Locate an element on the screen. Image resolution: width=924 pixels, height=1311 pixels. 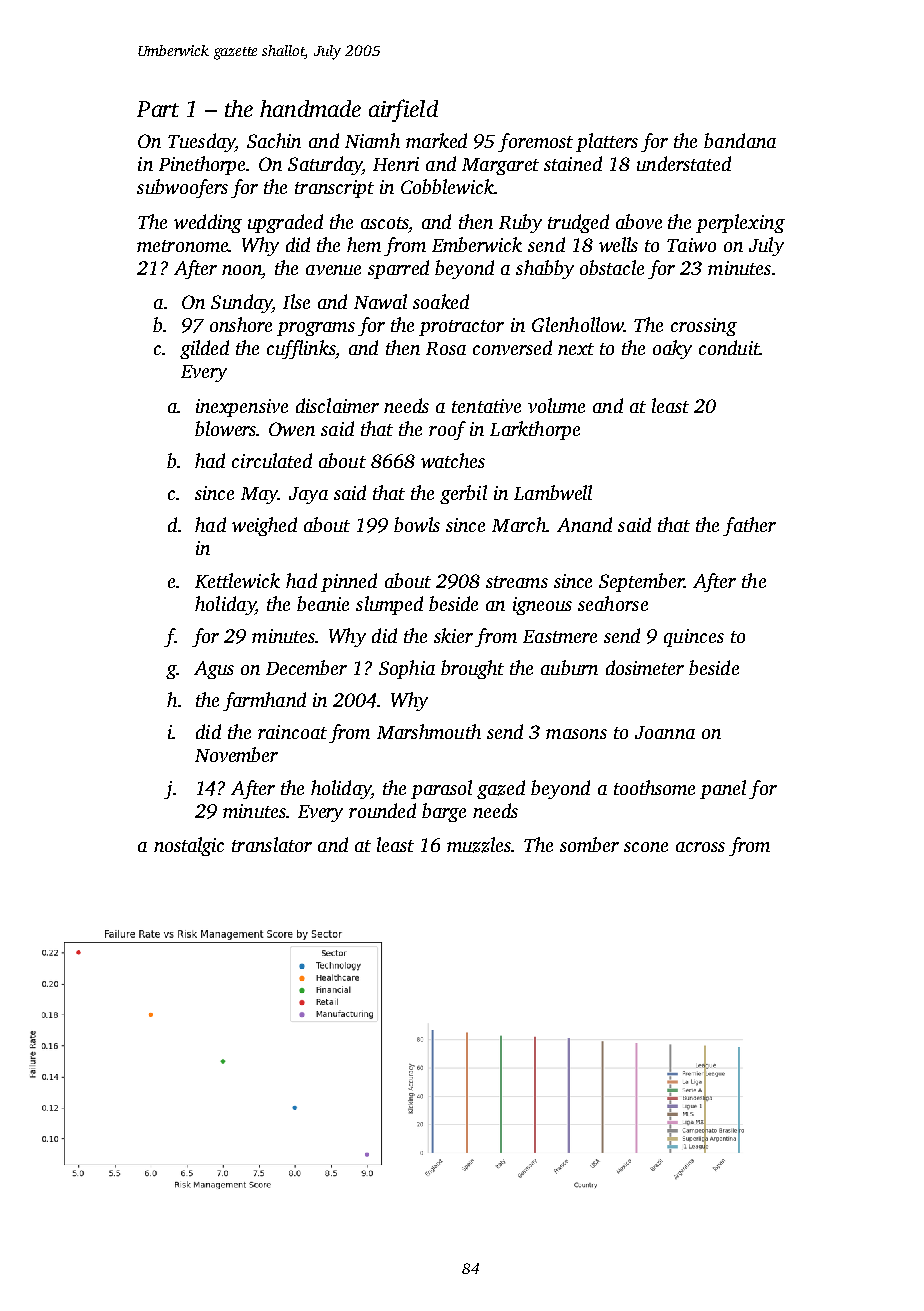
oaky is located at coordinates (672, 349).
